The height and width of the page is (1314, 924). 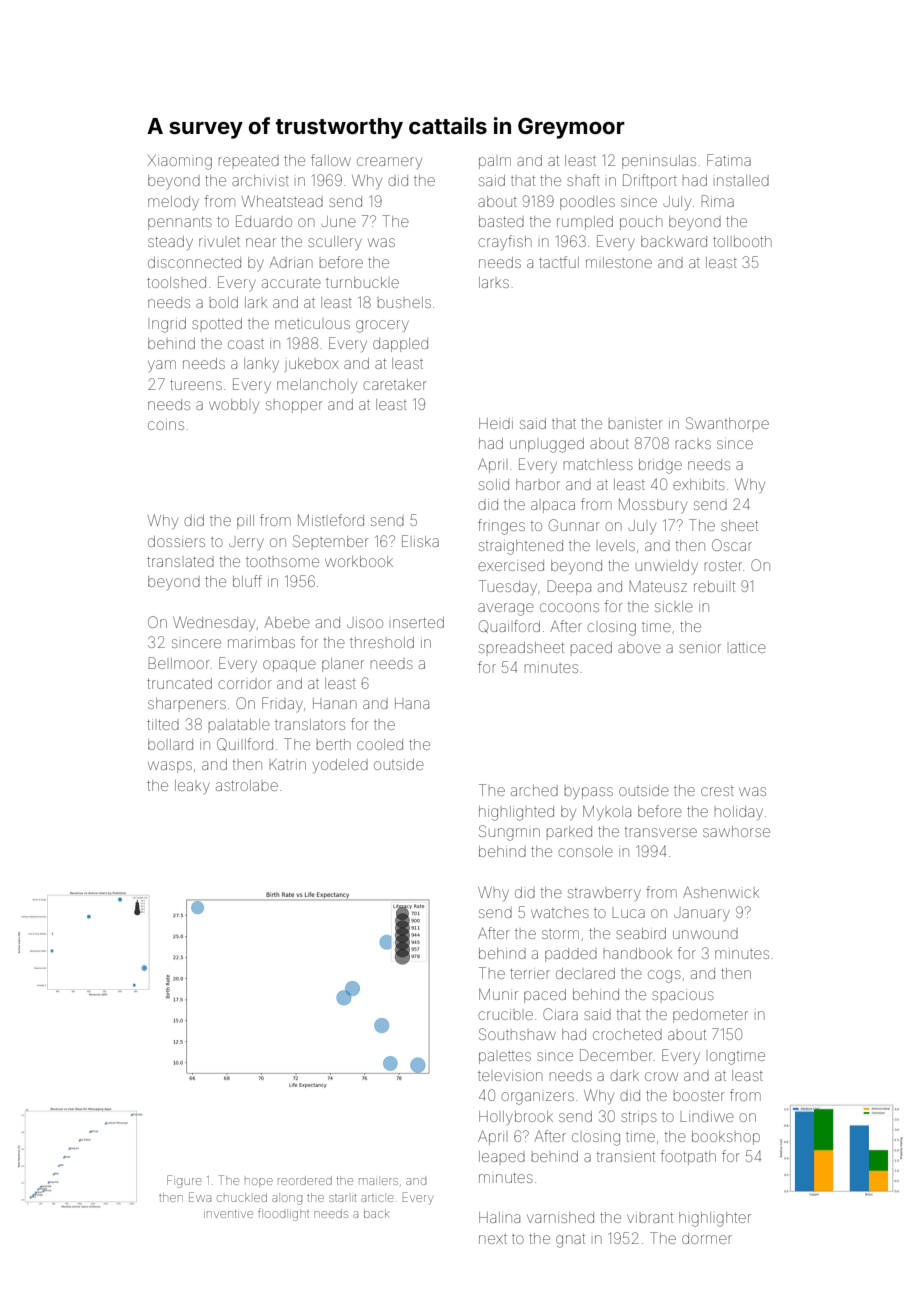 What do you see at coordinates (723, 566) in the page?
I see `roster` at bounding box center [723, 566].
